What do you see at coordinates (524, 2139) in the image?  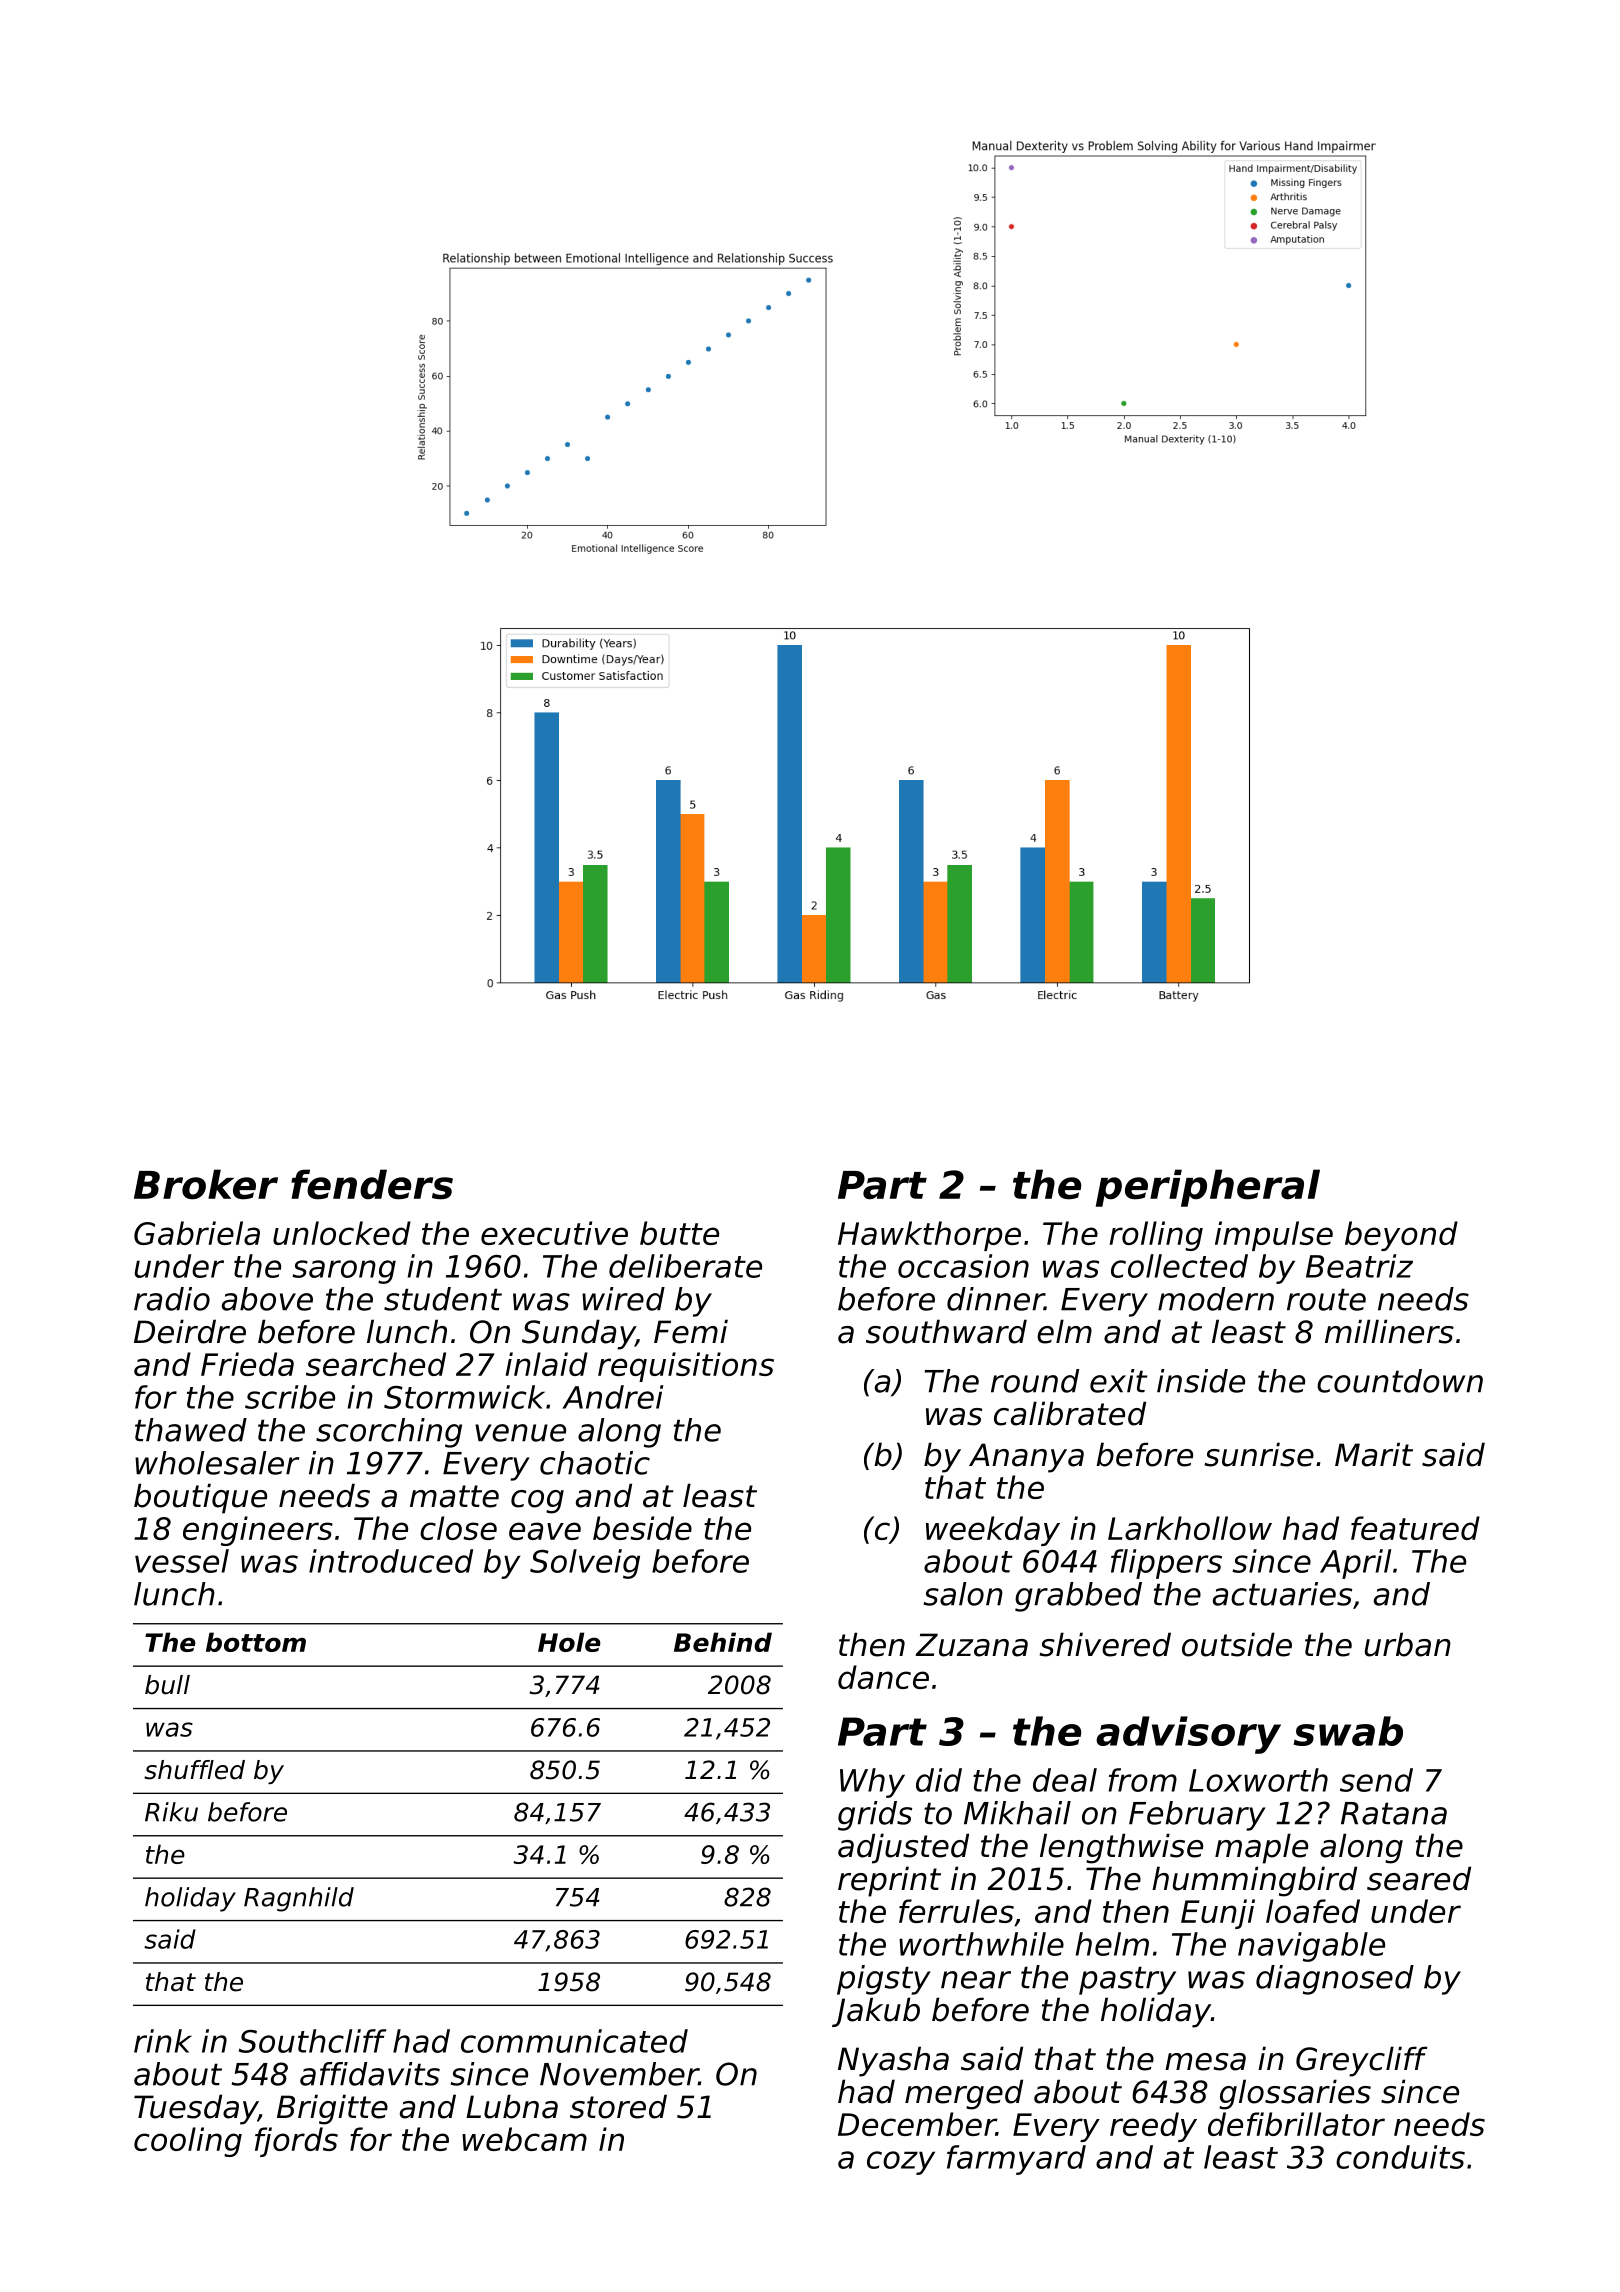 I see `webcam` at bounding box center [524, 2139].
